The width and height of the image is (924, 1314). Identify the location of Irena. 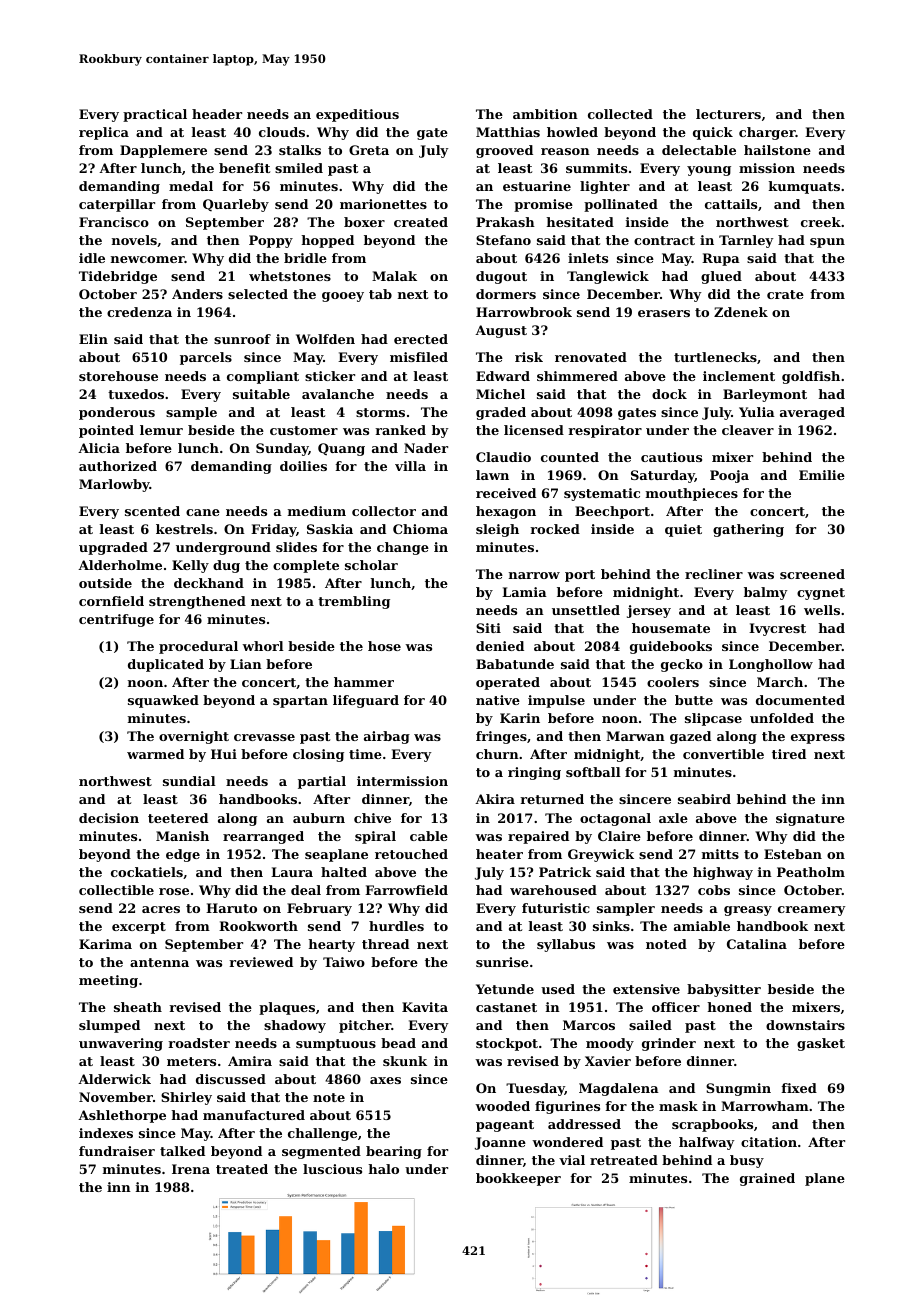
(191, 1169).
